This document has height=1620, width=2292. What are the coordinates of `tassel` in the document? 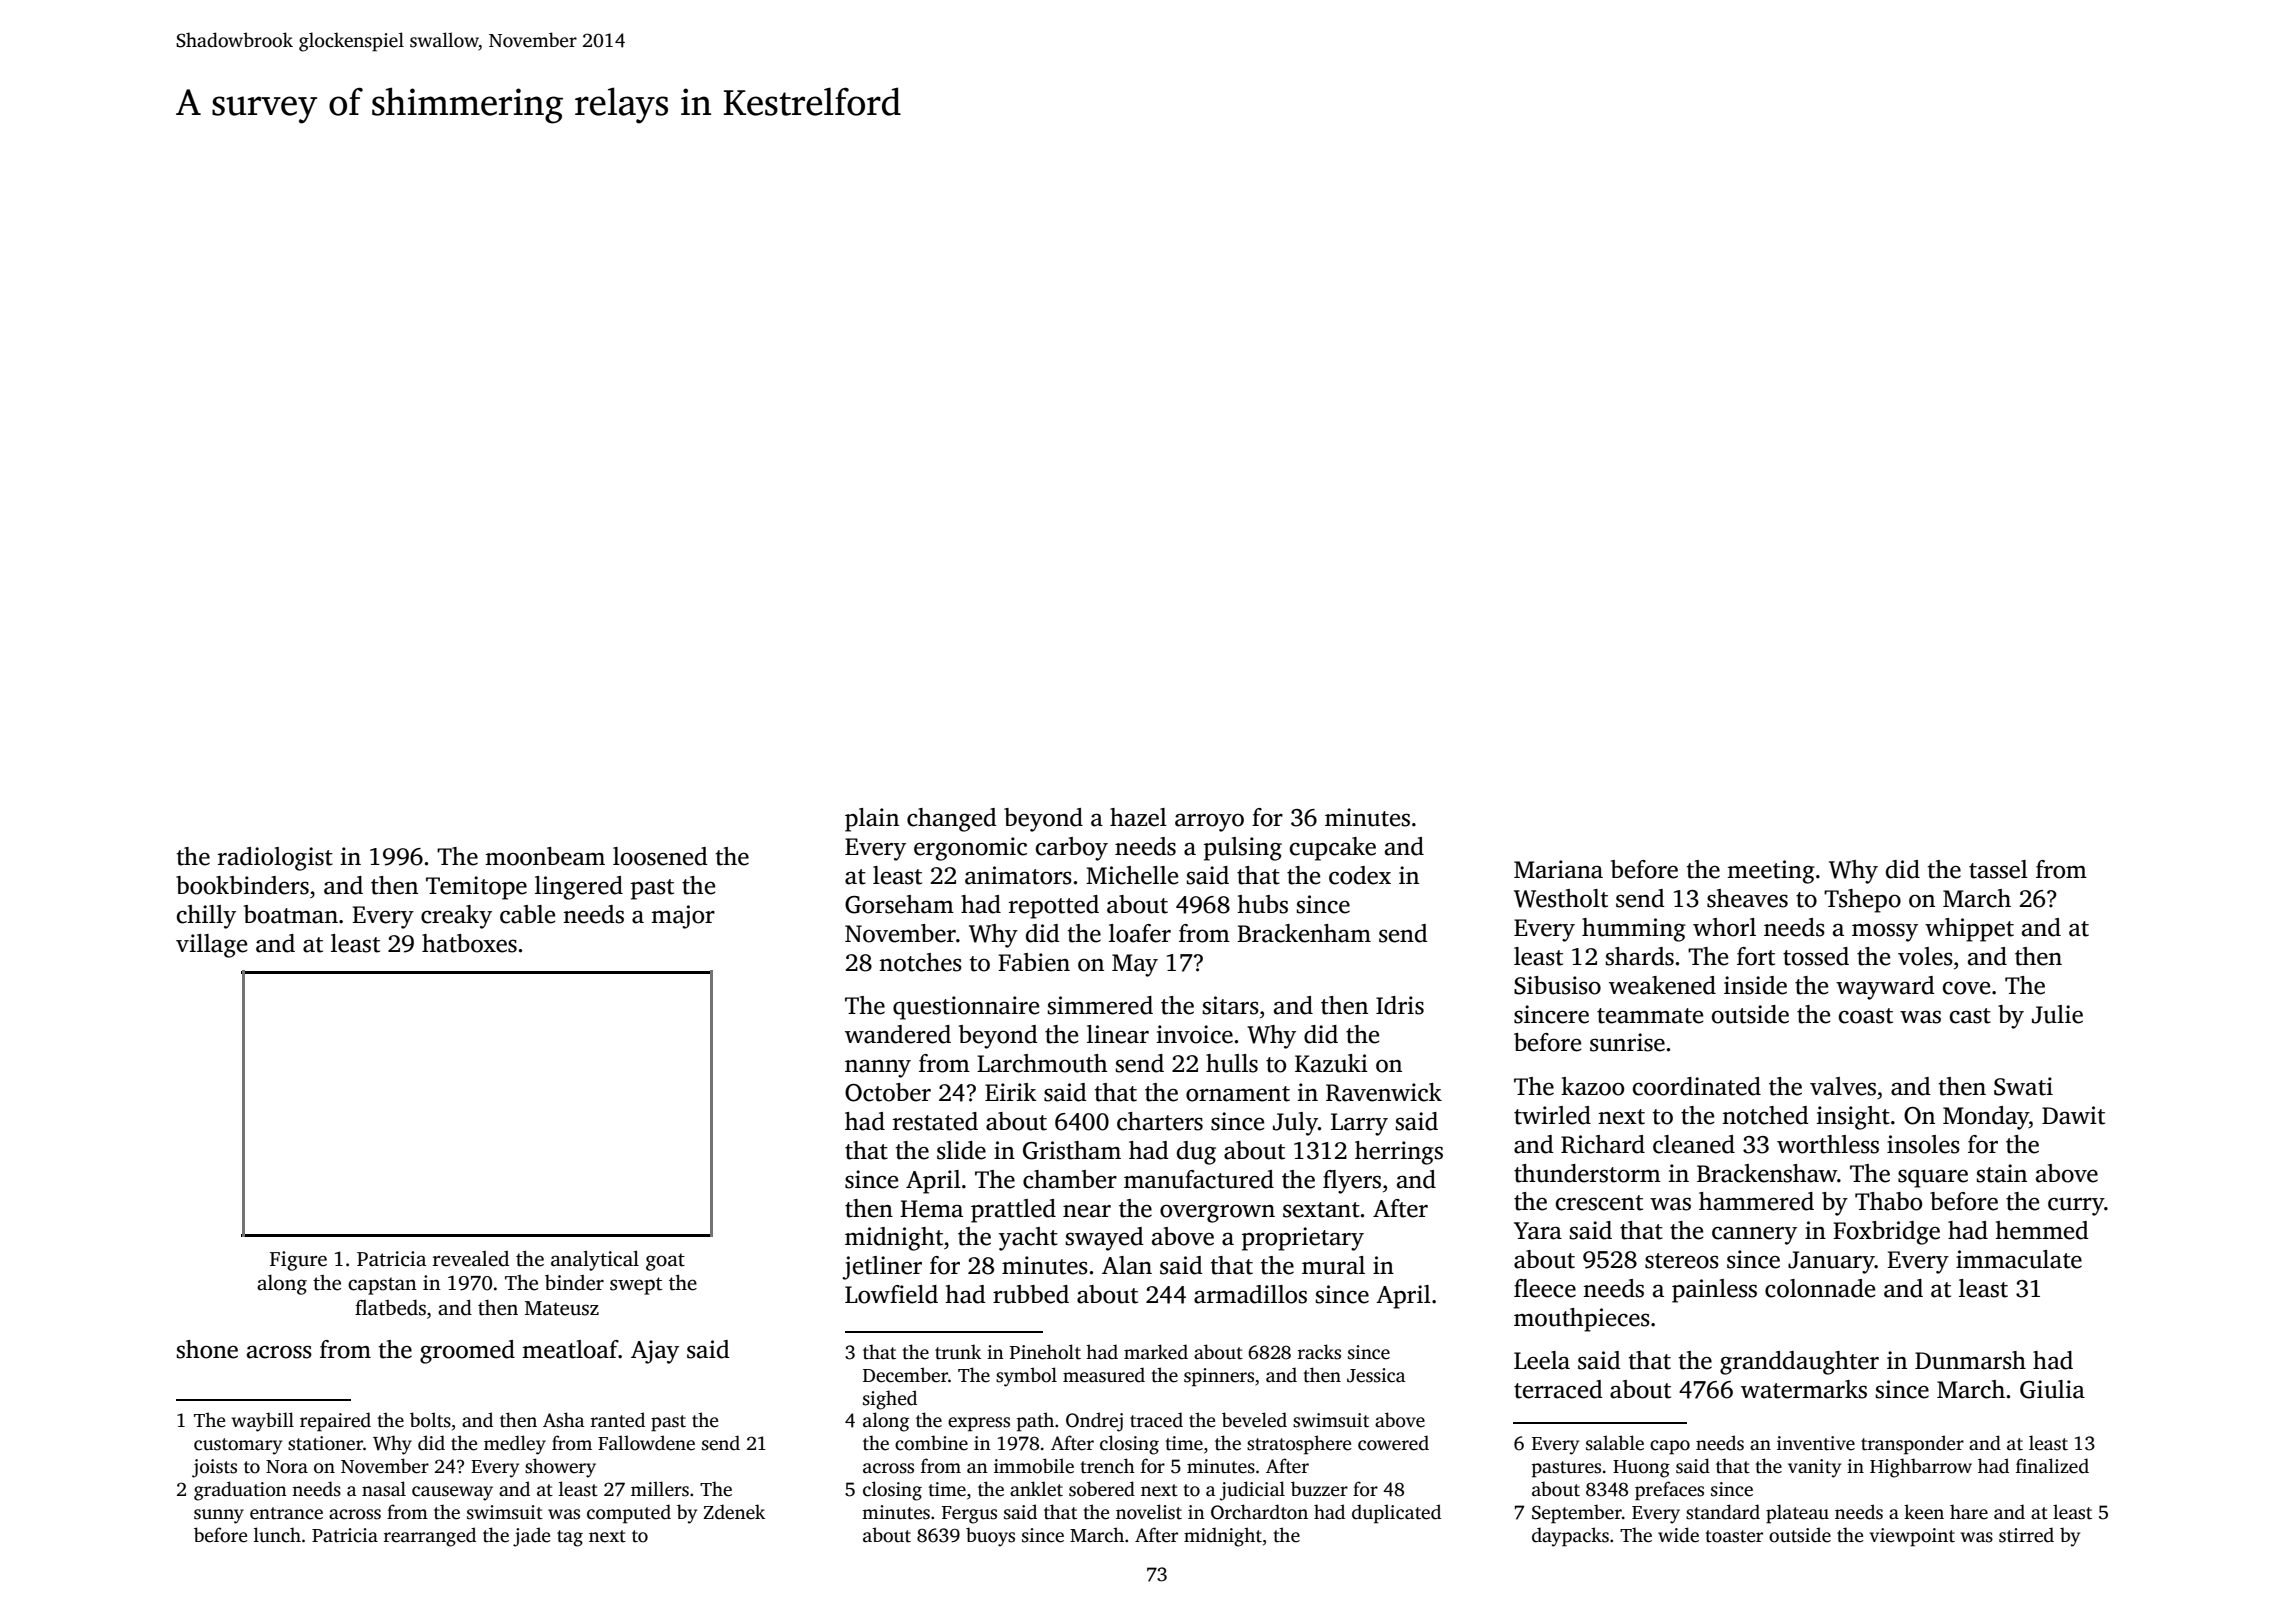 It's located at (1998, 869).
